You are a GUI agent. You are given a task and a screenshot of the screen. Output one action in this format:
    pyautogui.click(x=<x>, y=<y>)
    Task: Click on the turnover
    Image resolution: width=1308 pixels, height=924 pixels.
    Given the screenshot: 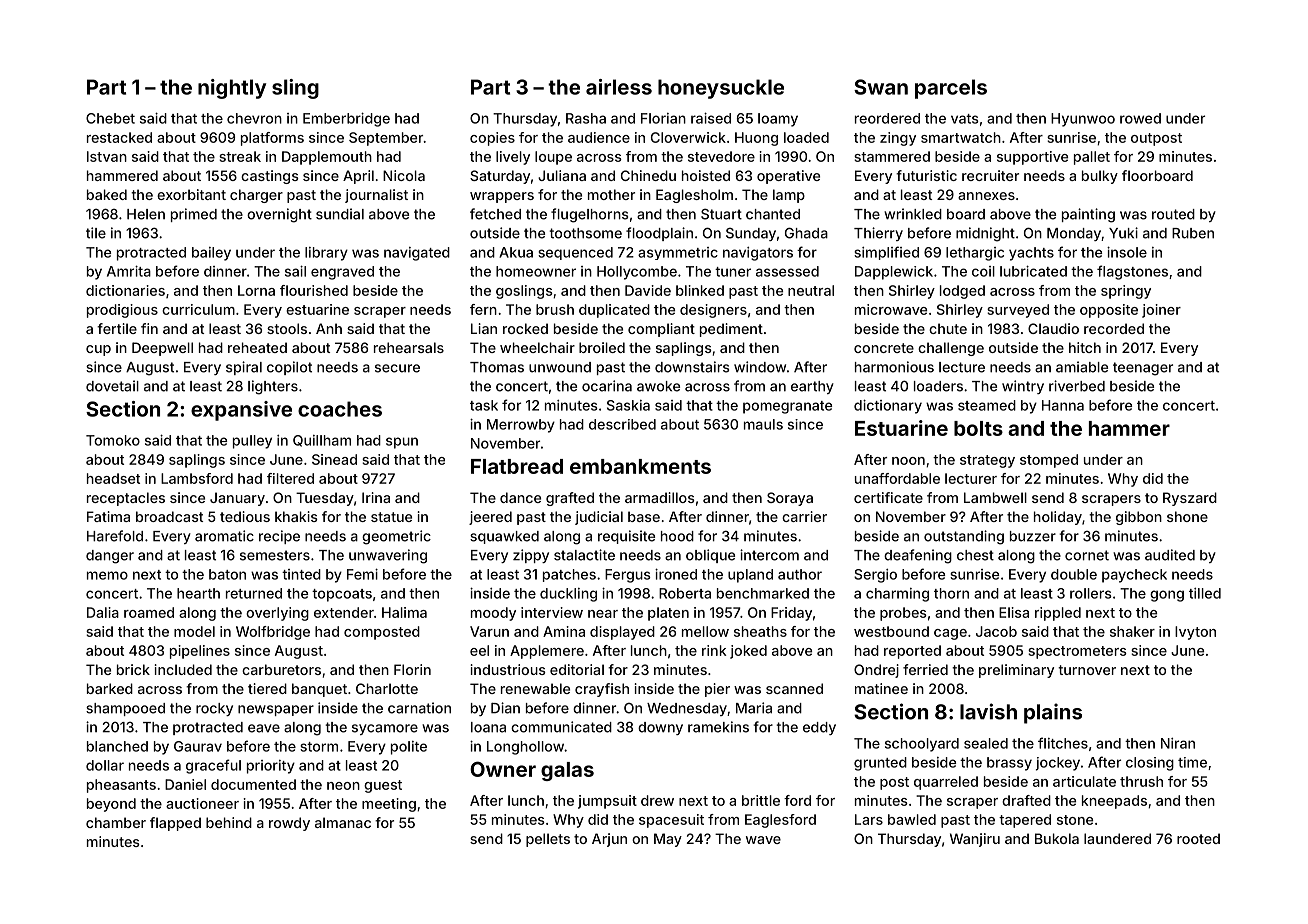 What is the action you would take?
    pyautogui.click(x=1087, y=670)
